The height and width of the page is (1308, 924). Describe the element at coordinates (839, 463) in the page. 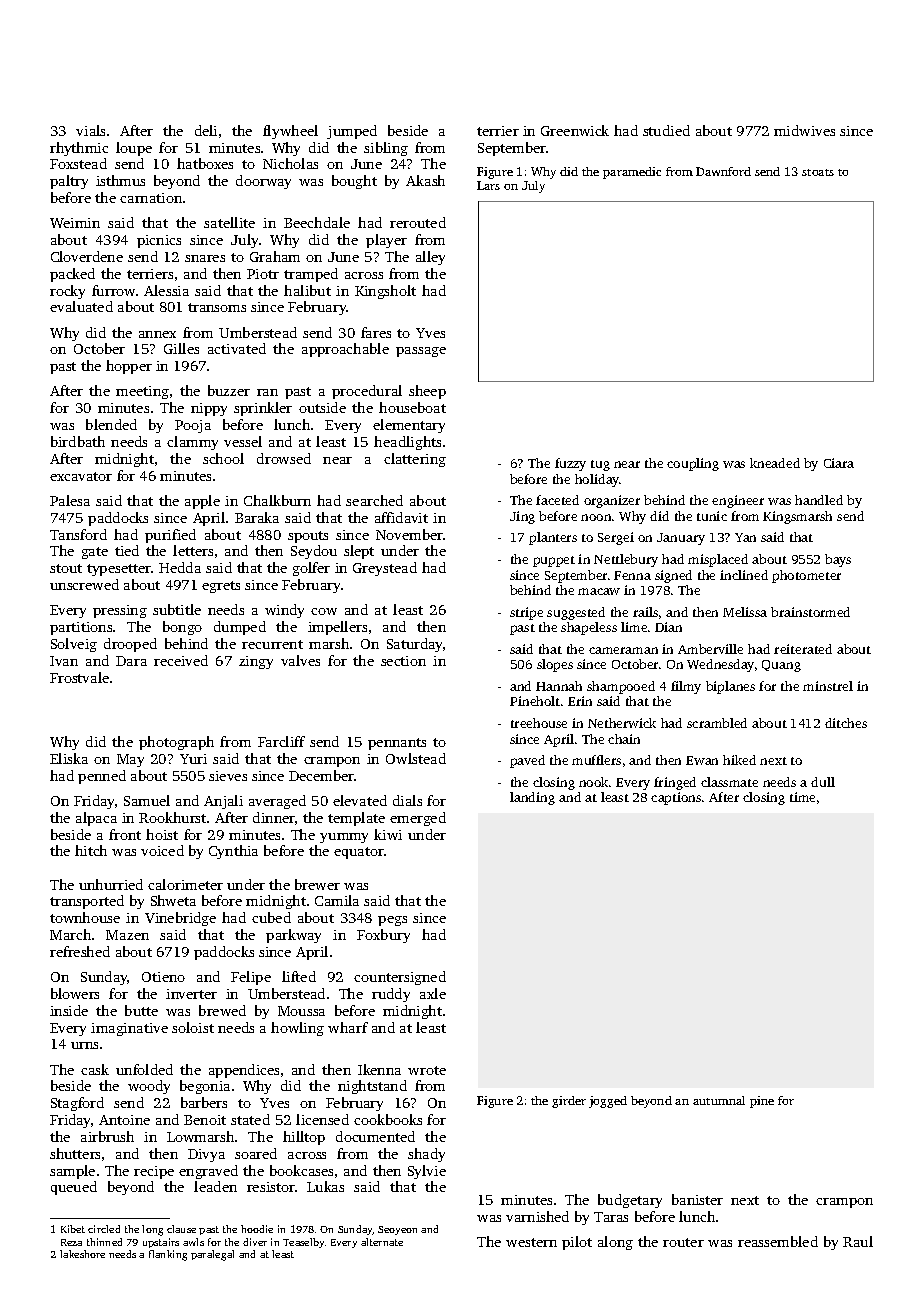

I see `Ciara` at that location.
